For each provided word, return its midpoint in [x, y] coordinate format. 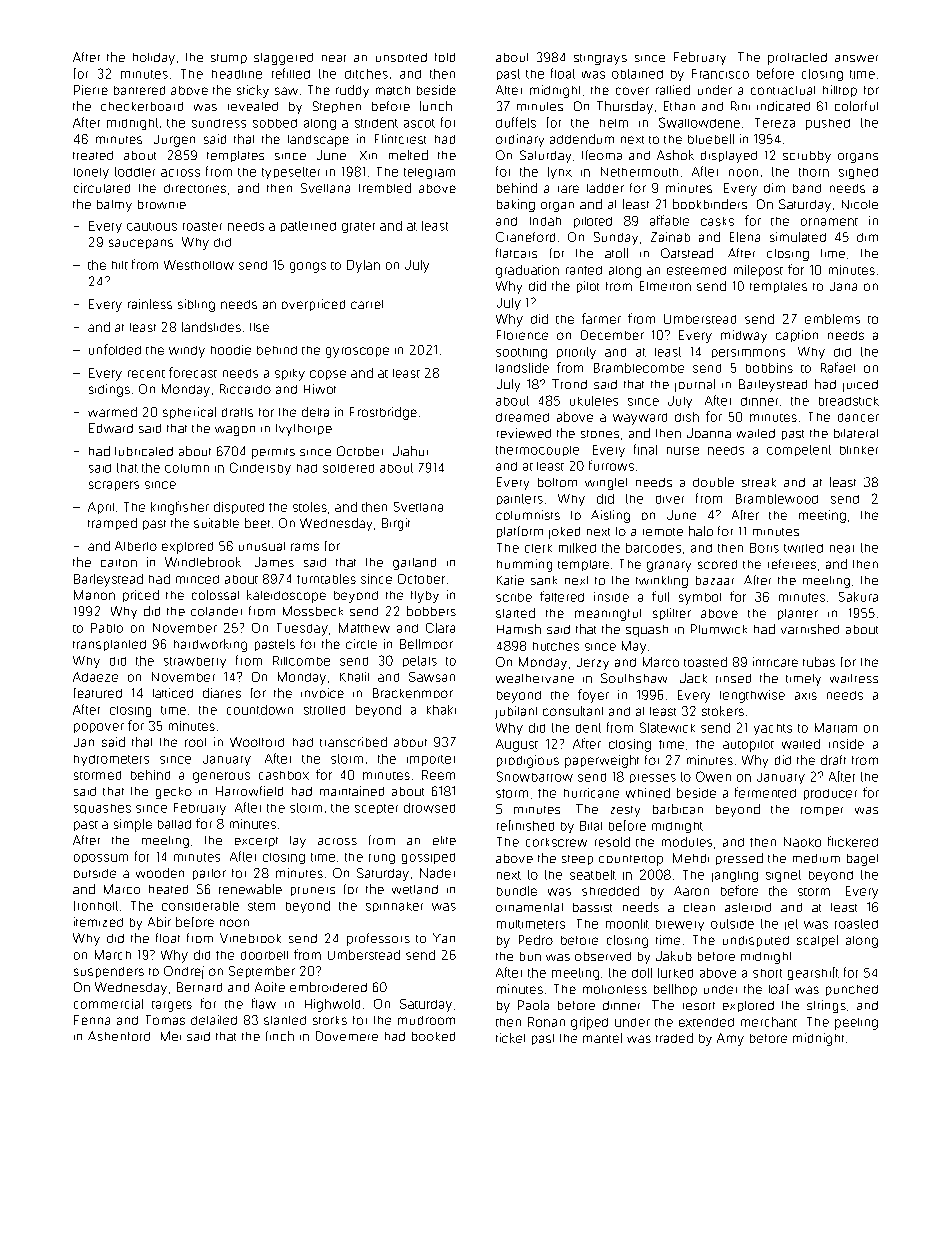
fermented [765, 792]
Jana [843, 286]
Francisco [720, 74]
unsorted [401, 57]
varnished [810, 629]
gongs [308, 267]
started [515, 613]
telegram [429, 173]
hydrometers [111, 760]
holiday [154, 59]
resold [612, 842]
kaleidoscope [286, 596]
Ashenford [119, 1036]
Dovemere [347, 1036]
